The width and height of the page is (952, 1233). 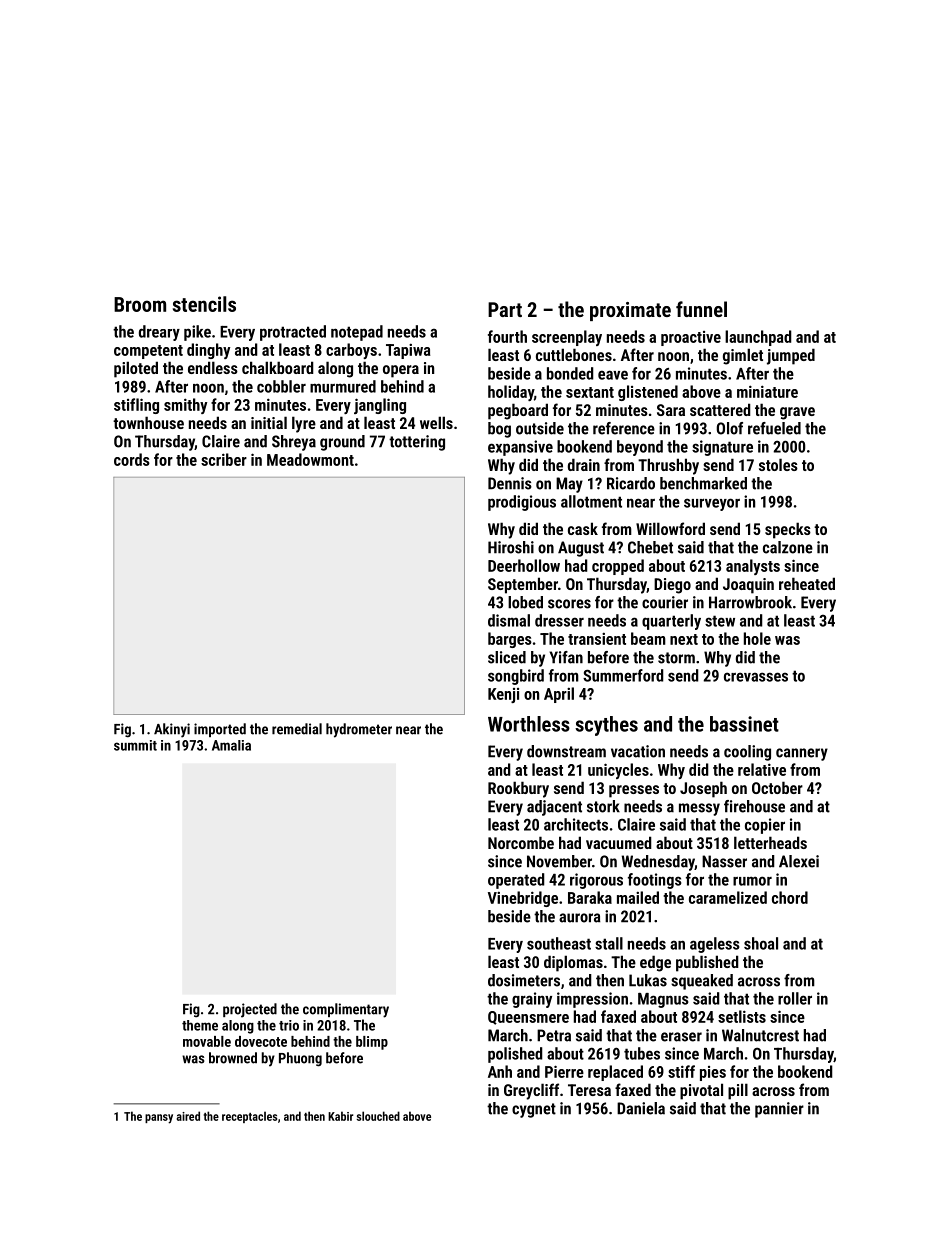 What do you see at coordinates (357, 333) in the page?
I see `notepad` at bounding box center [357, 333].
